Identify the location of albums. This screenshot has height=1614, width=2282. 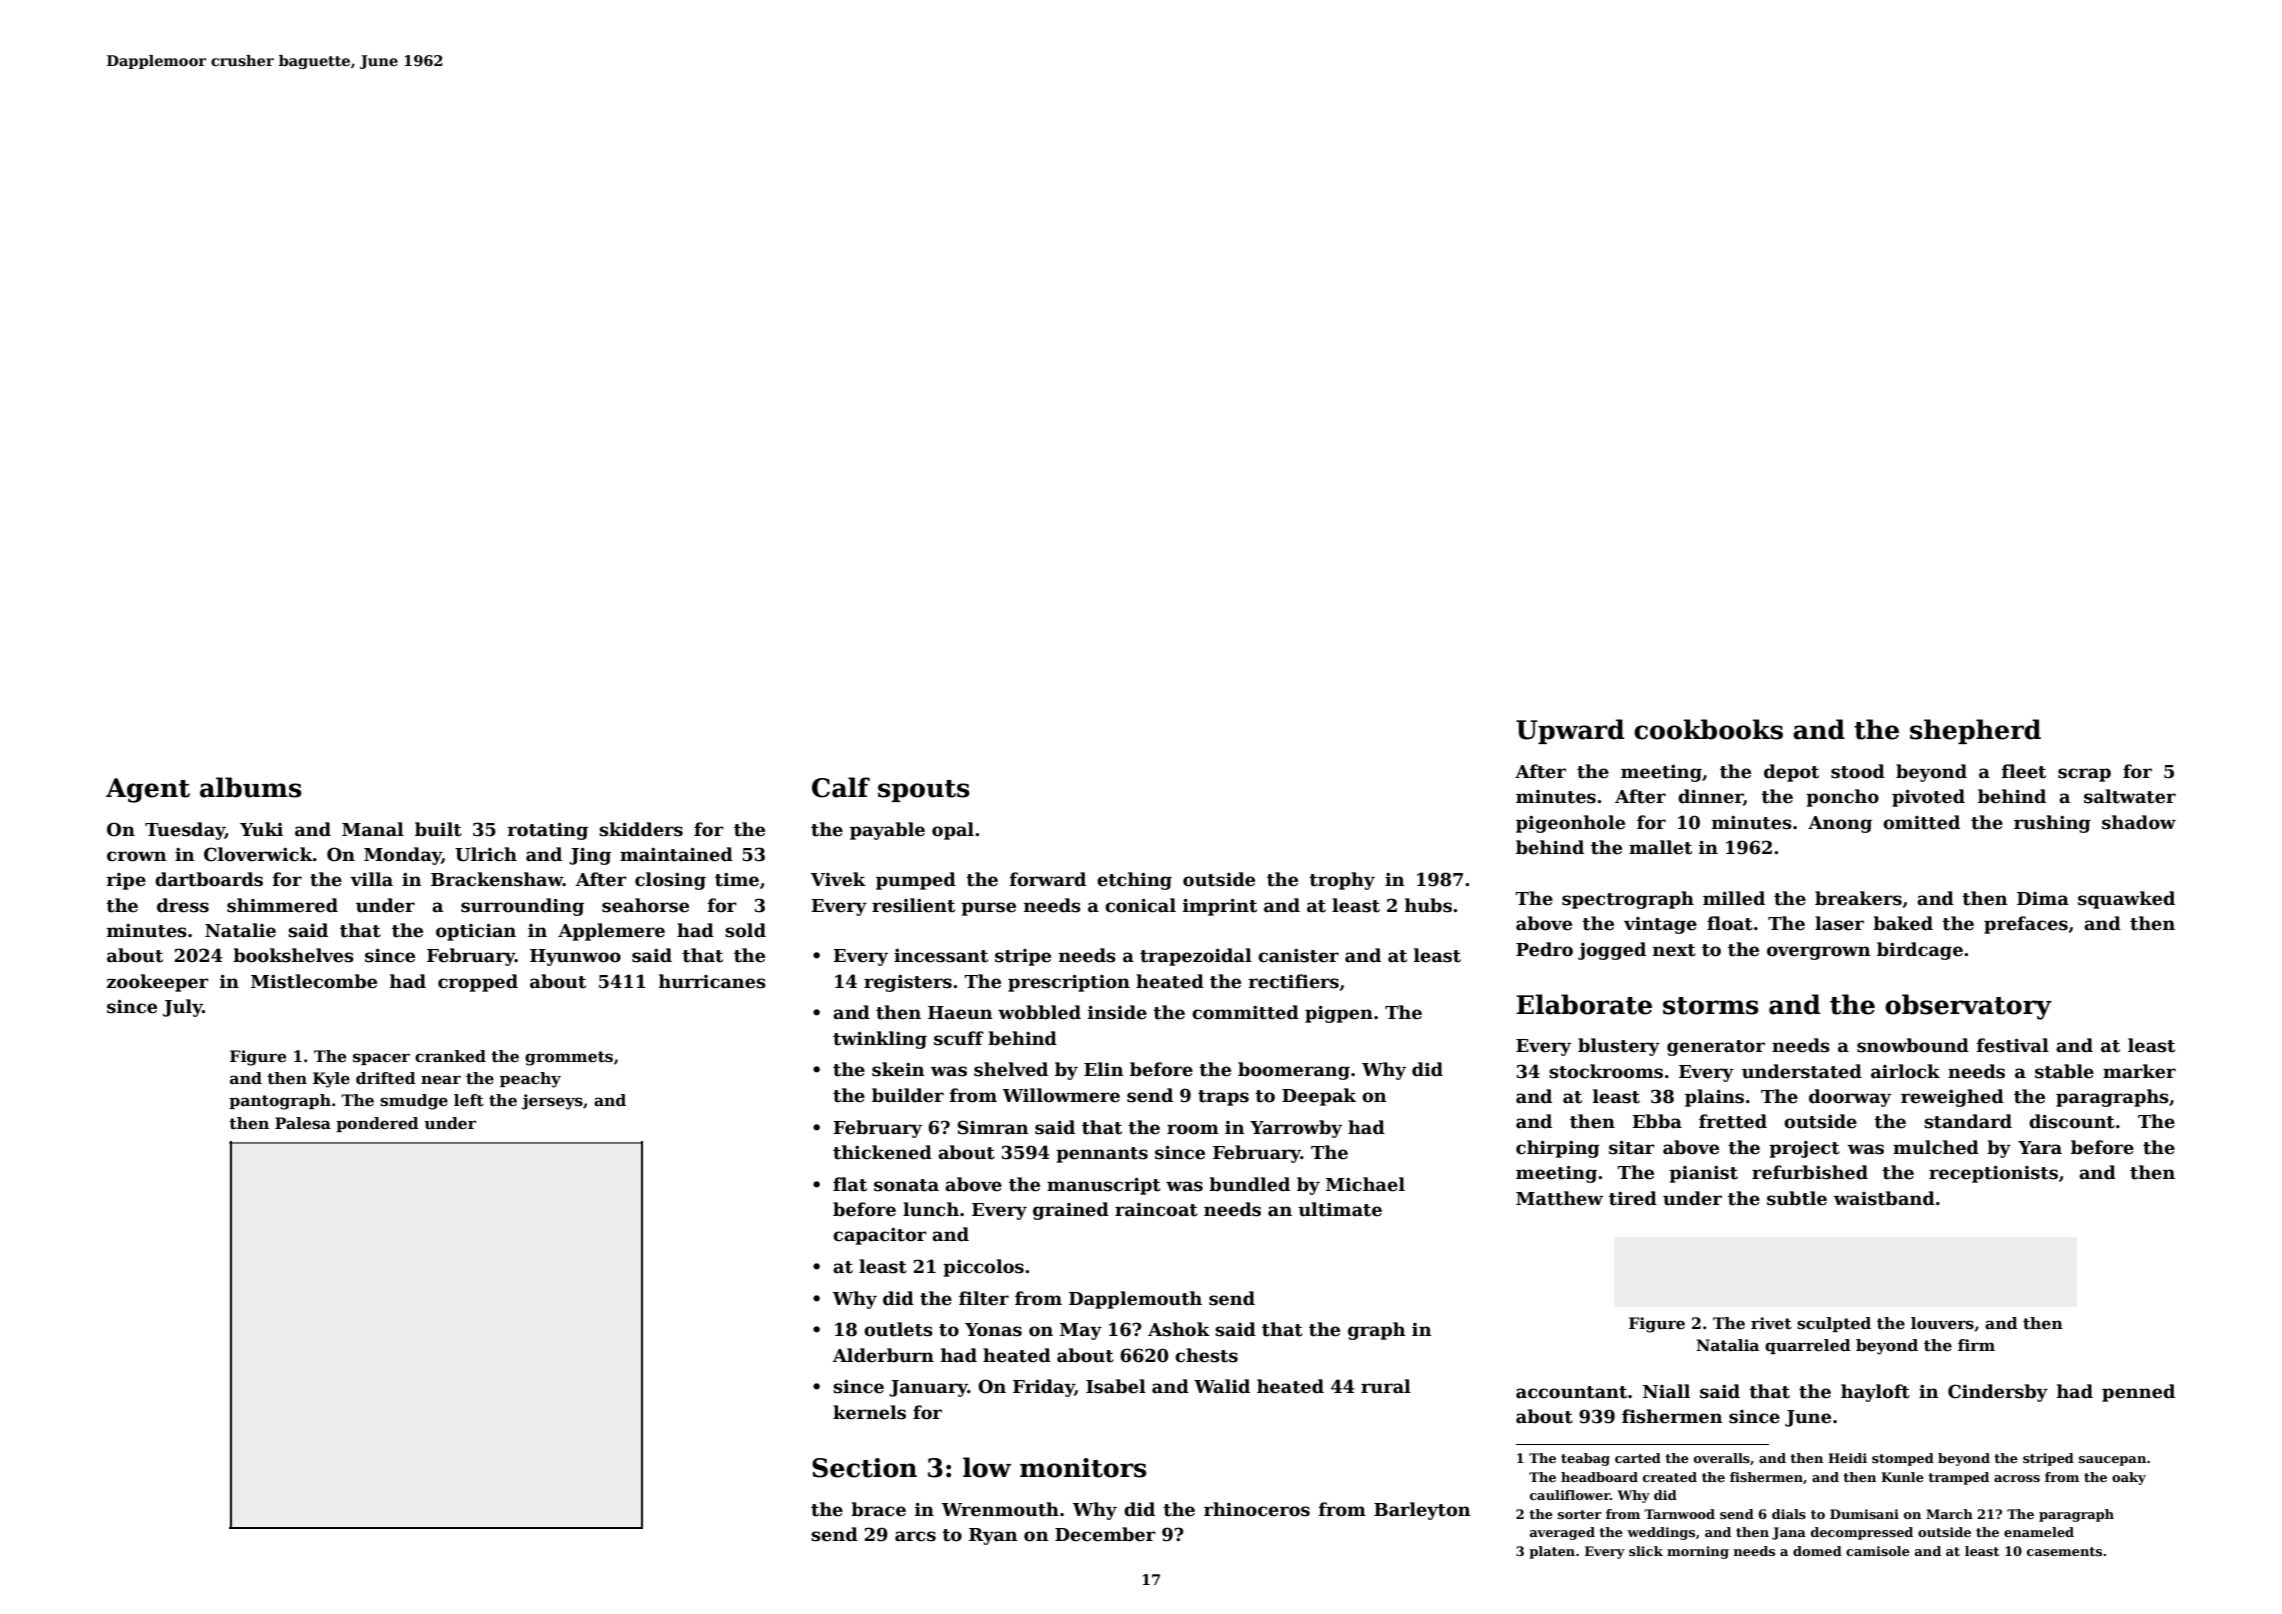
(251, 787).
